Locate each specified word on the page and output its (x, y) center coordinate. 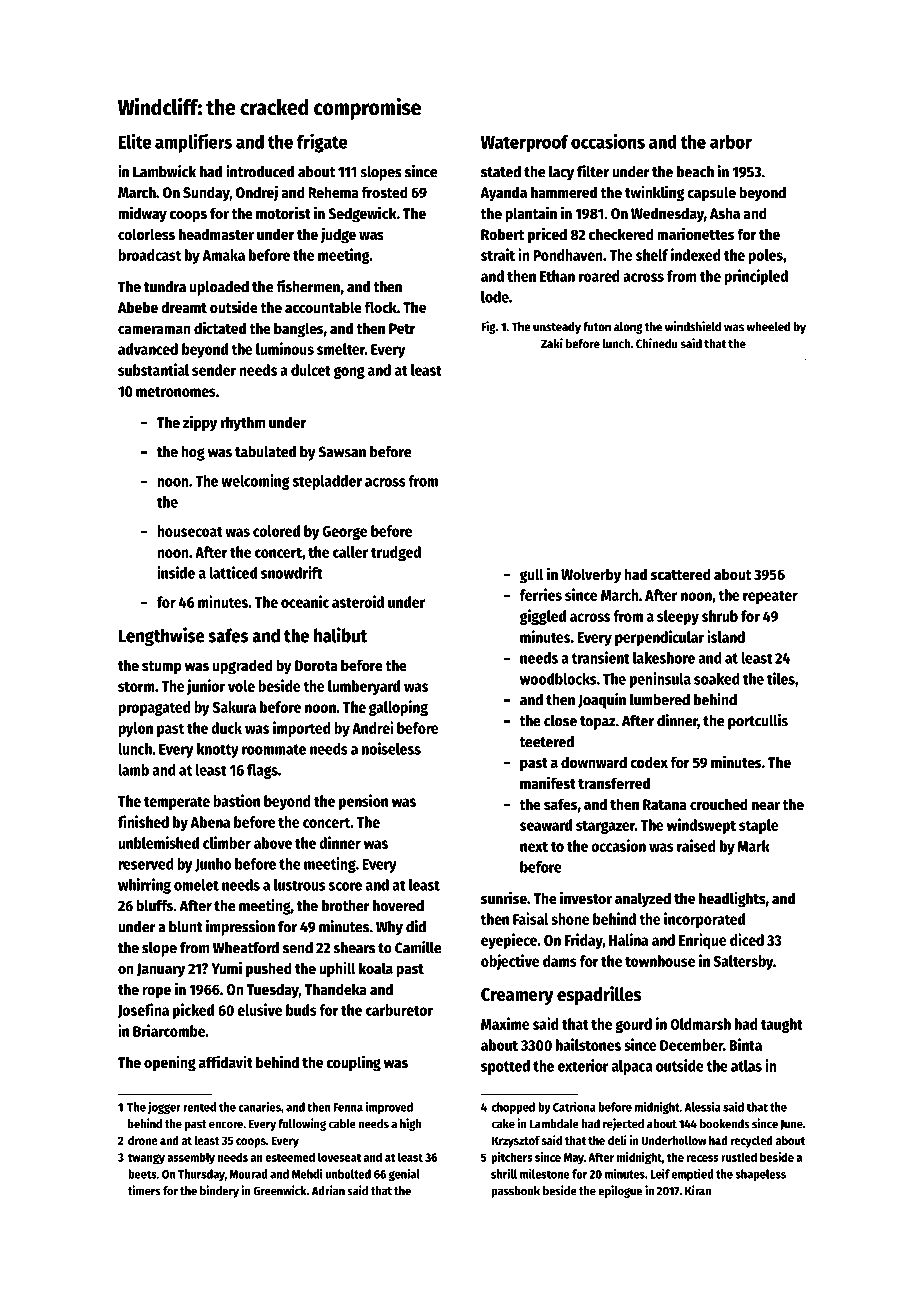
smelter (341, 349)
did (416, 926)
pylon (135, 729)
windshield (693, 326)
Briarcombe (169, 1030)
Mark (754, 846)
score (345, 886)
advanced (148, 349)
